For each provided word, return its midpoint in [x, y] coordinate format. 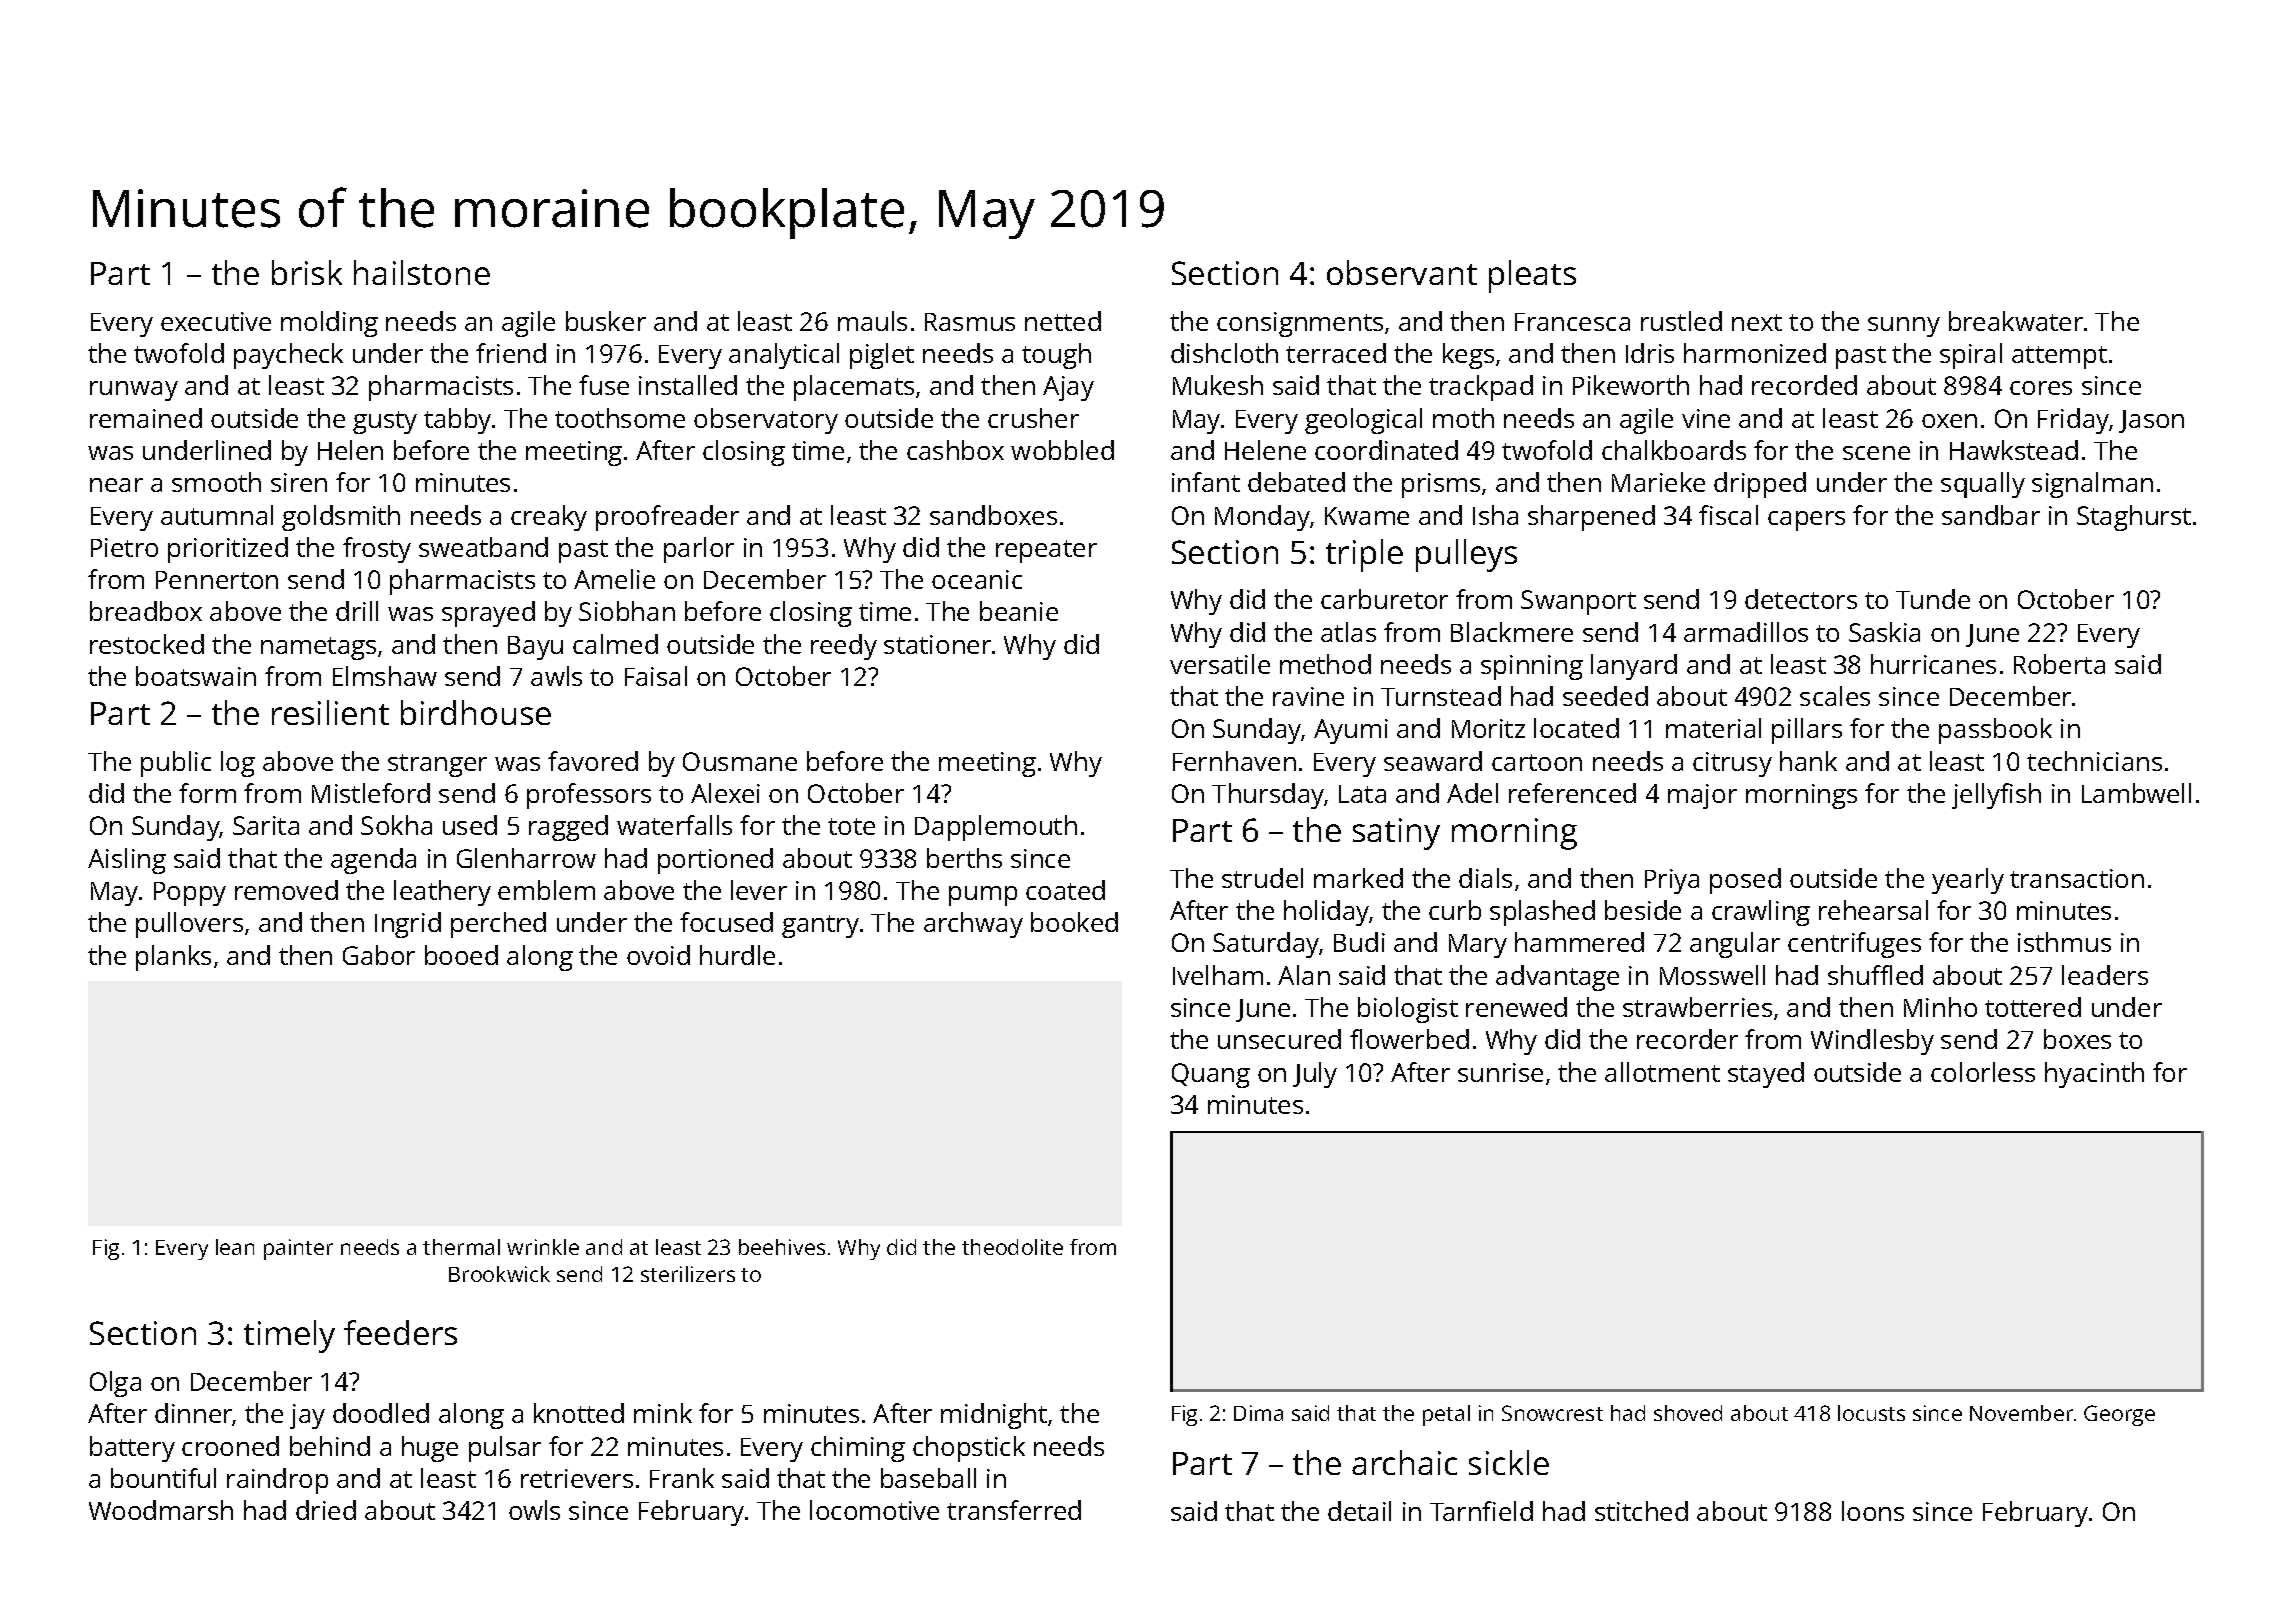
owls [534, 1510]
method [1325, 664]
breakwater [2016, 321]
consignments [1300, 324]
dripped [1760, 485]
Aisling [127, 861]
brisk [307, 272]
